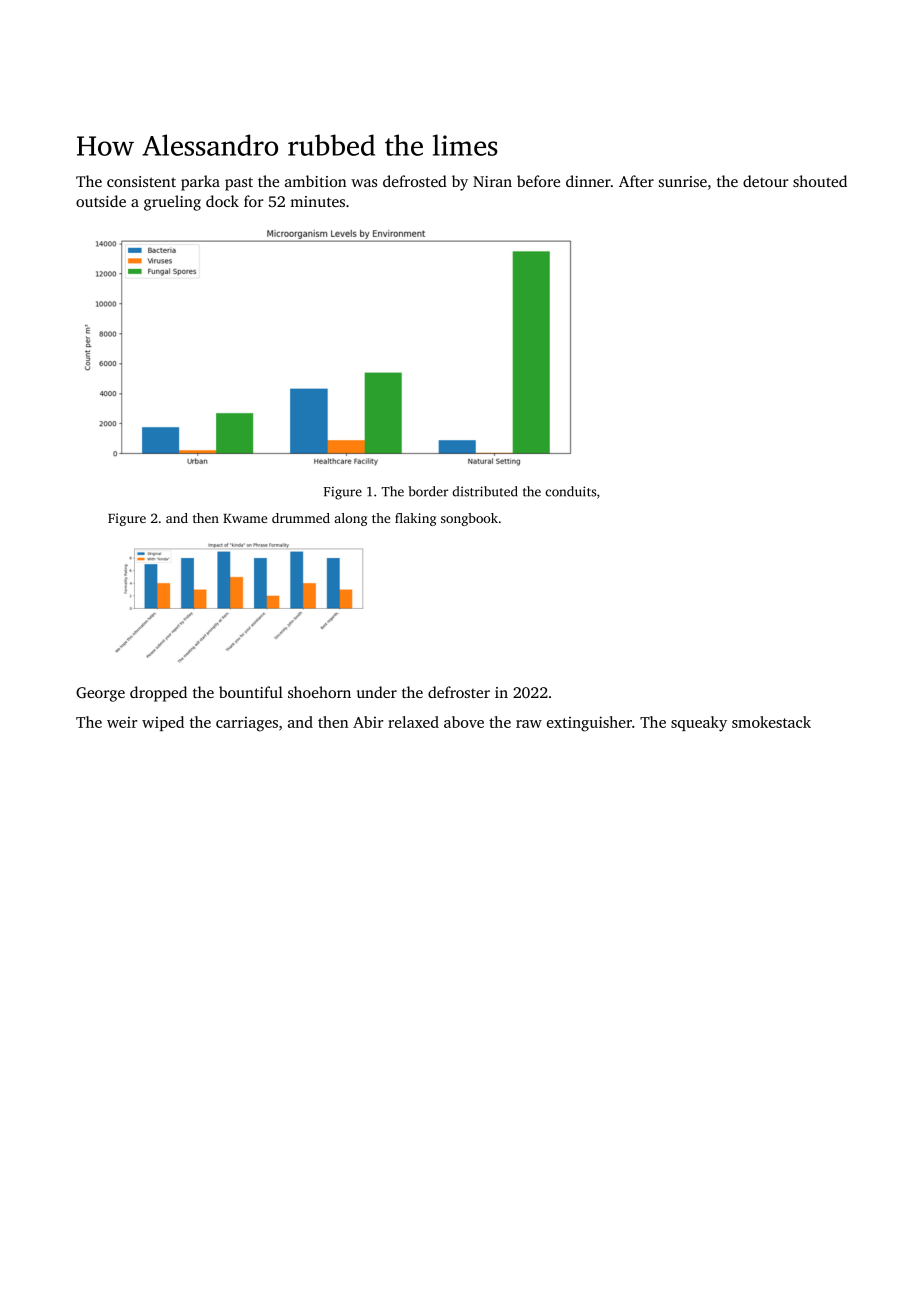 This document has width=924, height=1314. Describe the element at coordinates (245, 518) in the document. I see `Kwame` at that location.
